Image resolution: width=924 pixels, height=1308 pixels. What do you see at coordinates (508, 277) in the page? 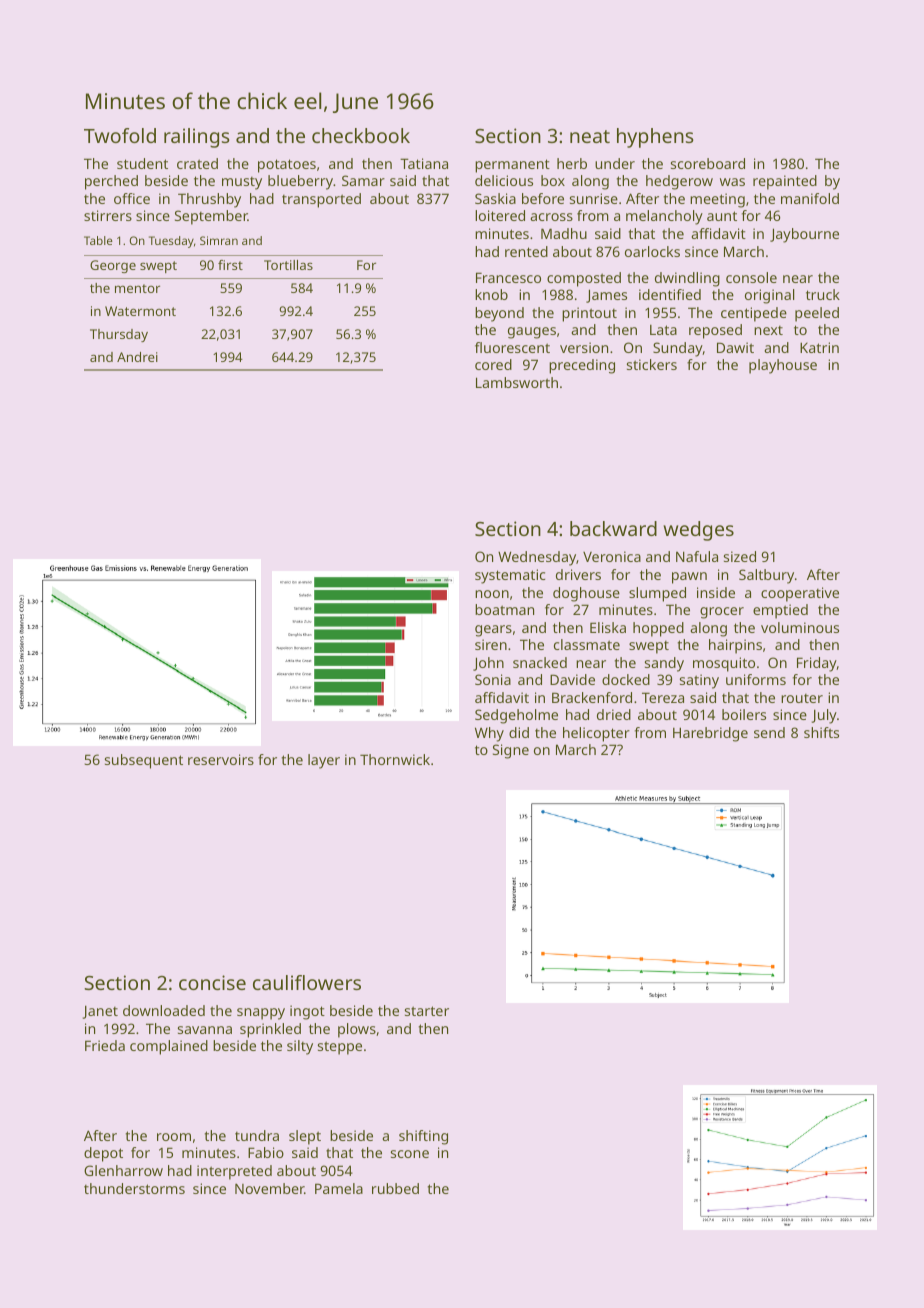
I see `Francesco` at bounding box center [508, 277].
